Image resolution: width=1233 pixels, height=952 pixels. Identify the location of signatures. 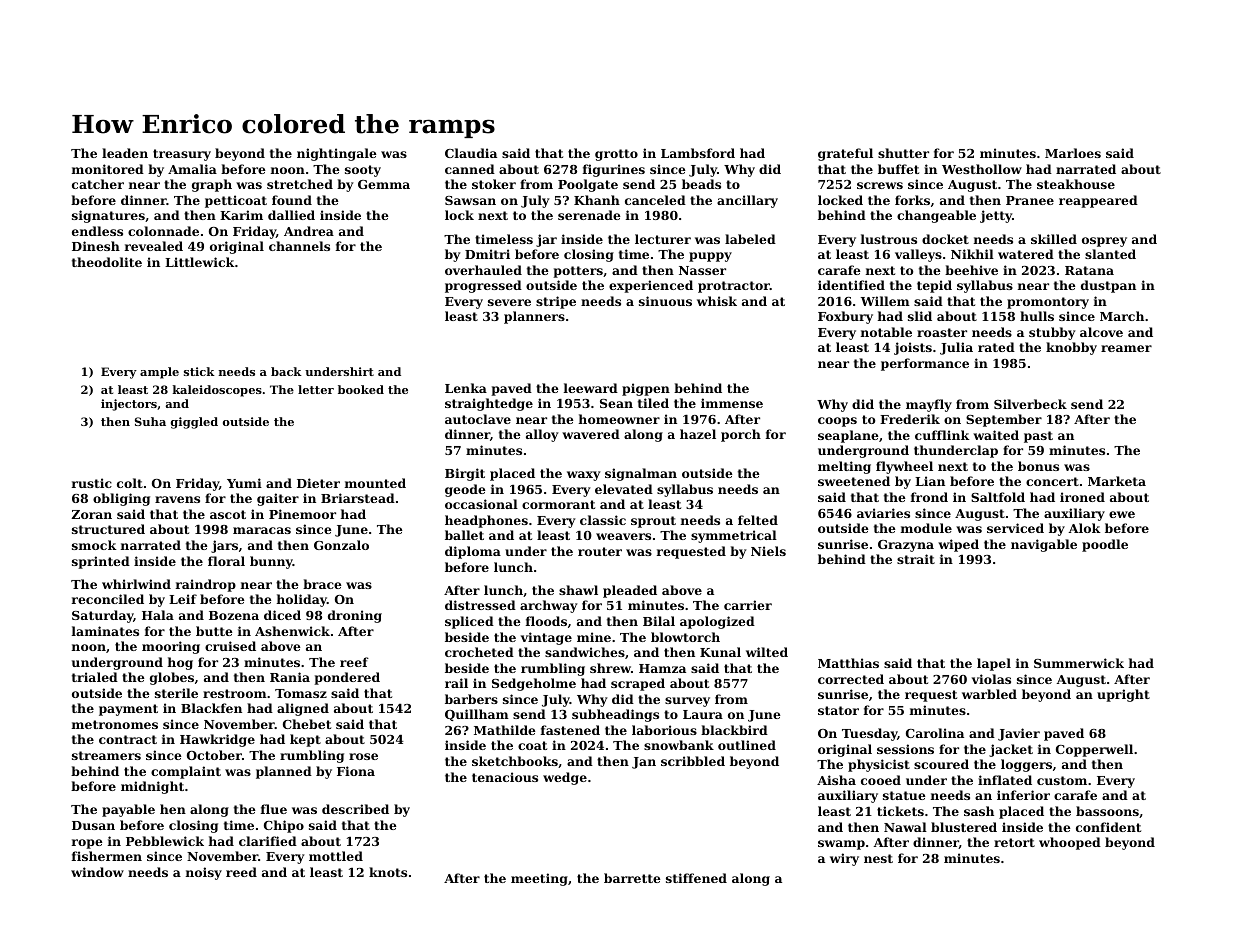
(108, 216).
